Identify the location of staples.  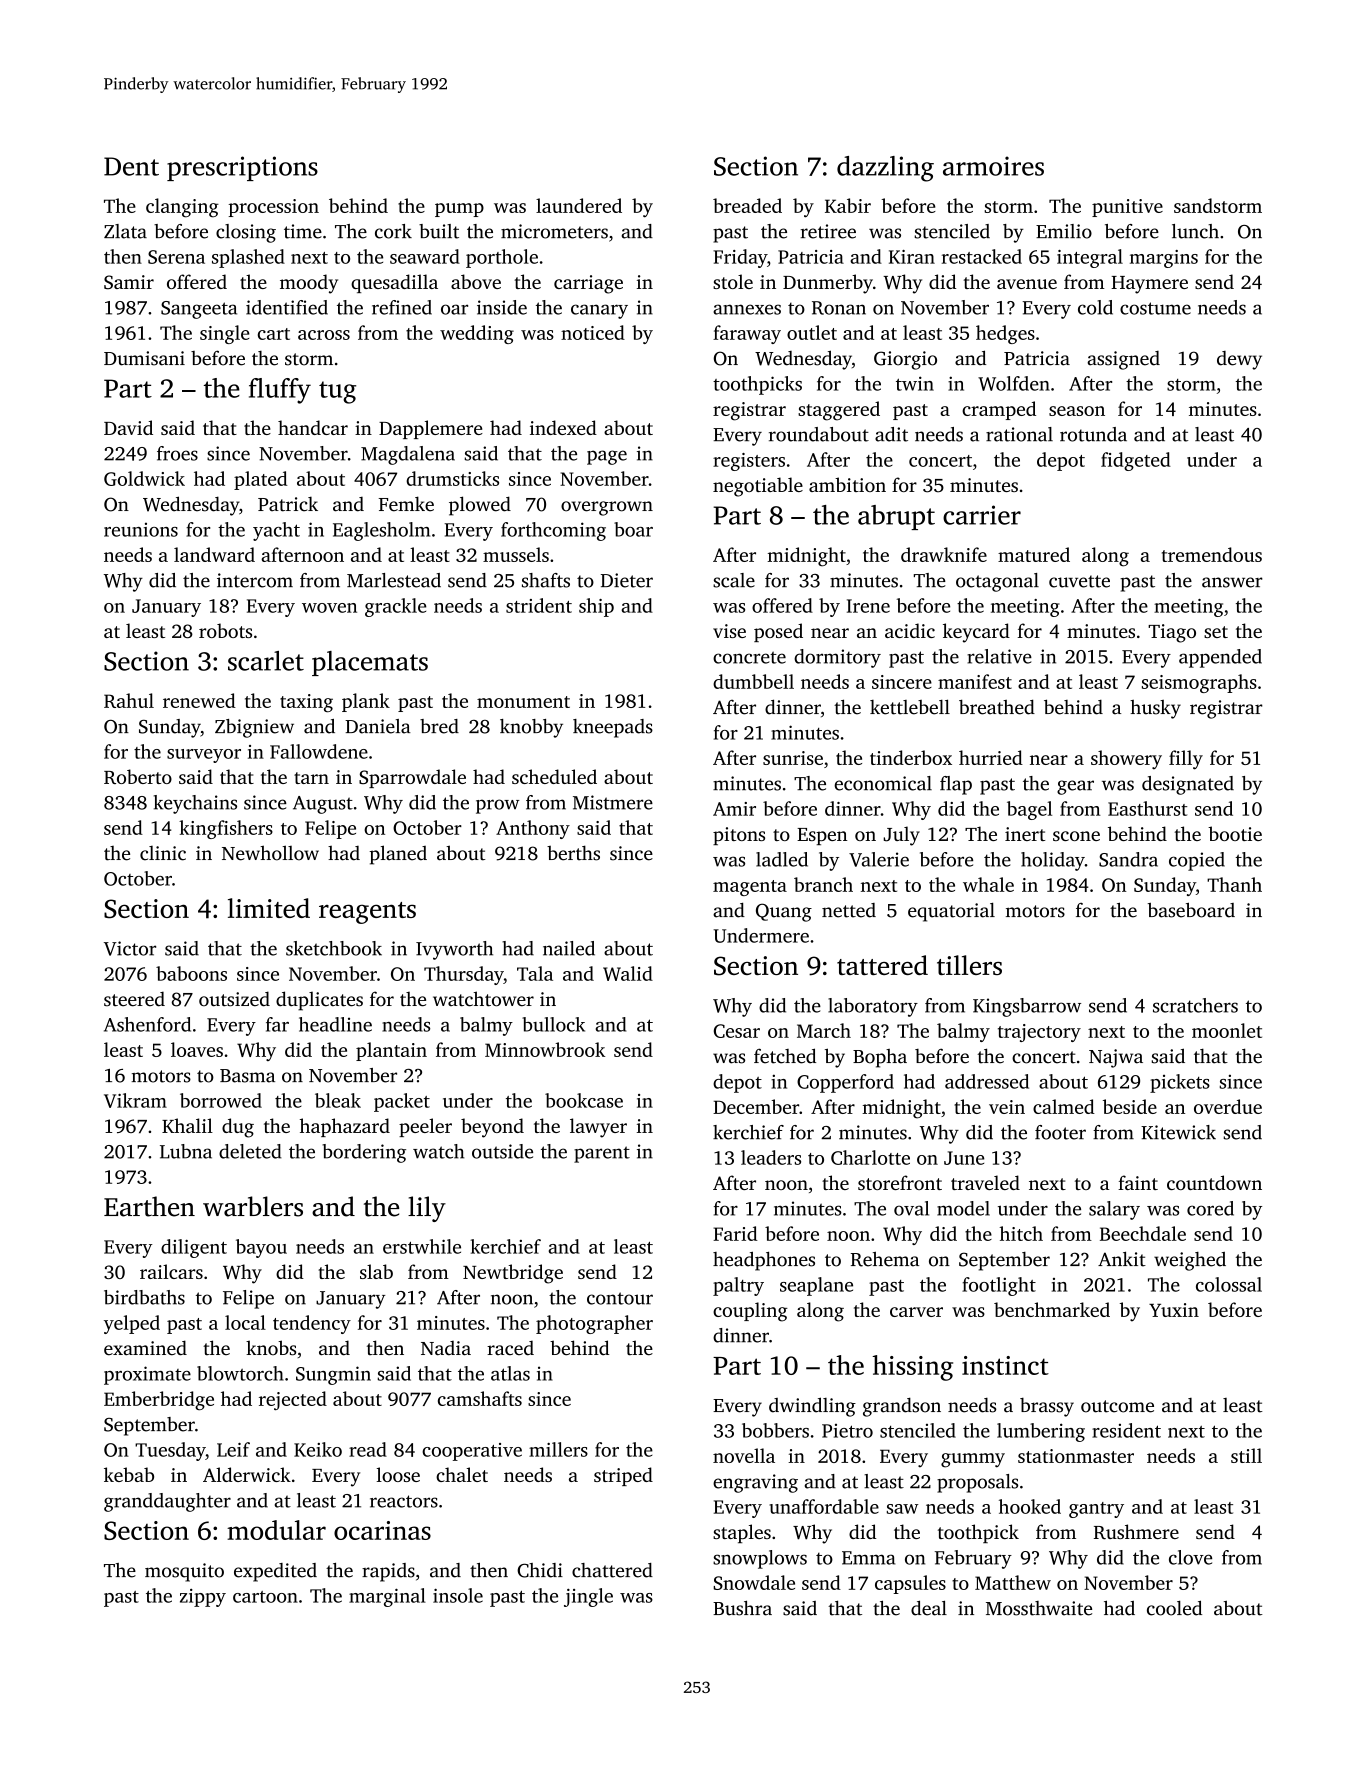
(742, 1533).
